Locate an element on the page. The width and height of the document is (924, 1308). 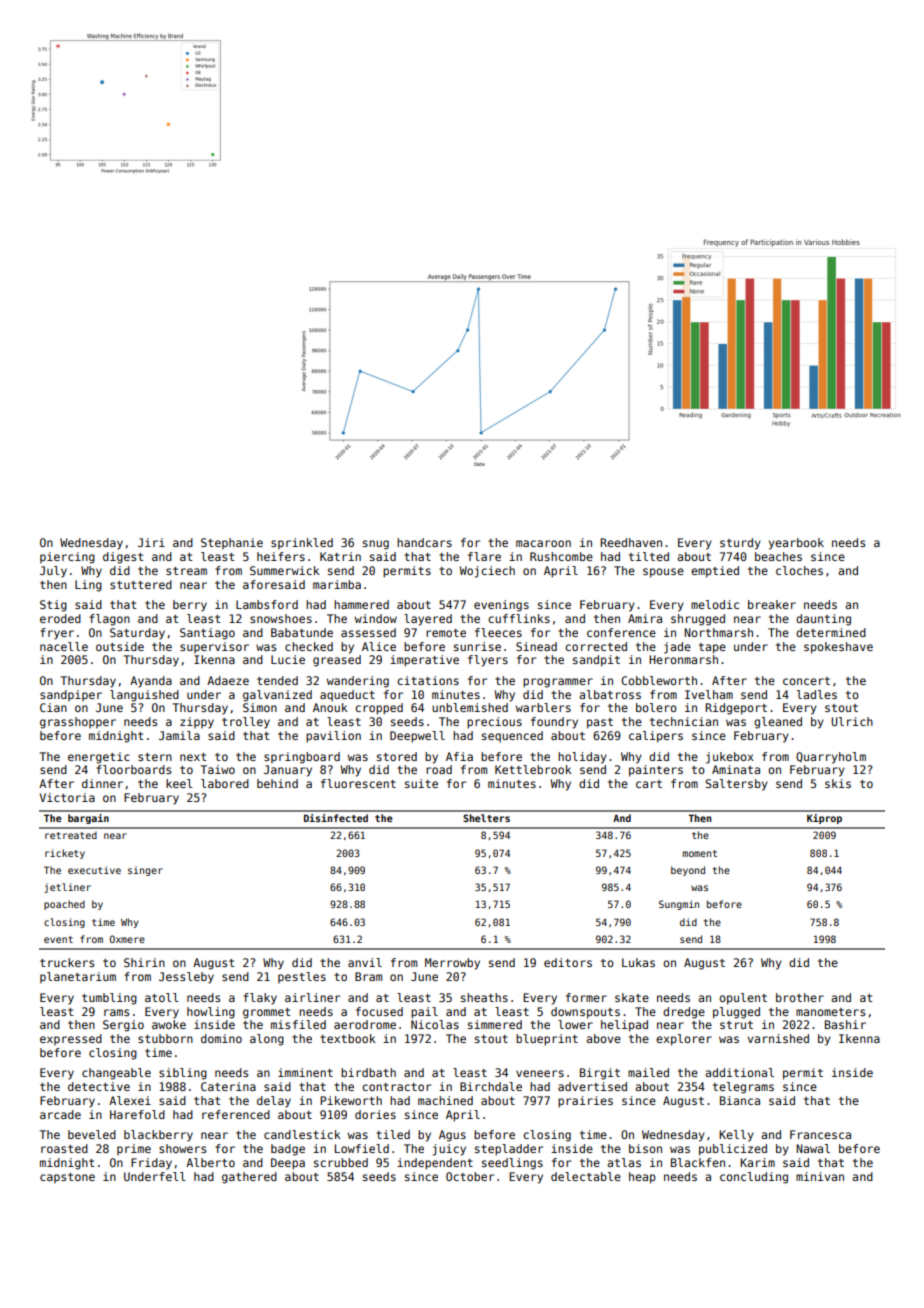
suite is located at coordinates (421, 783).
